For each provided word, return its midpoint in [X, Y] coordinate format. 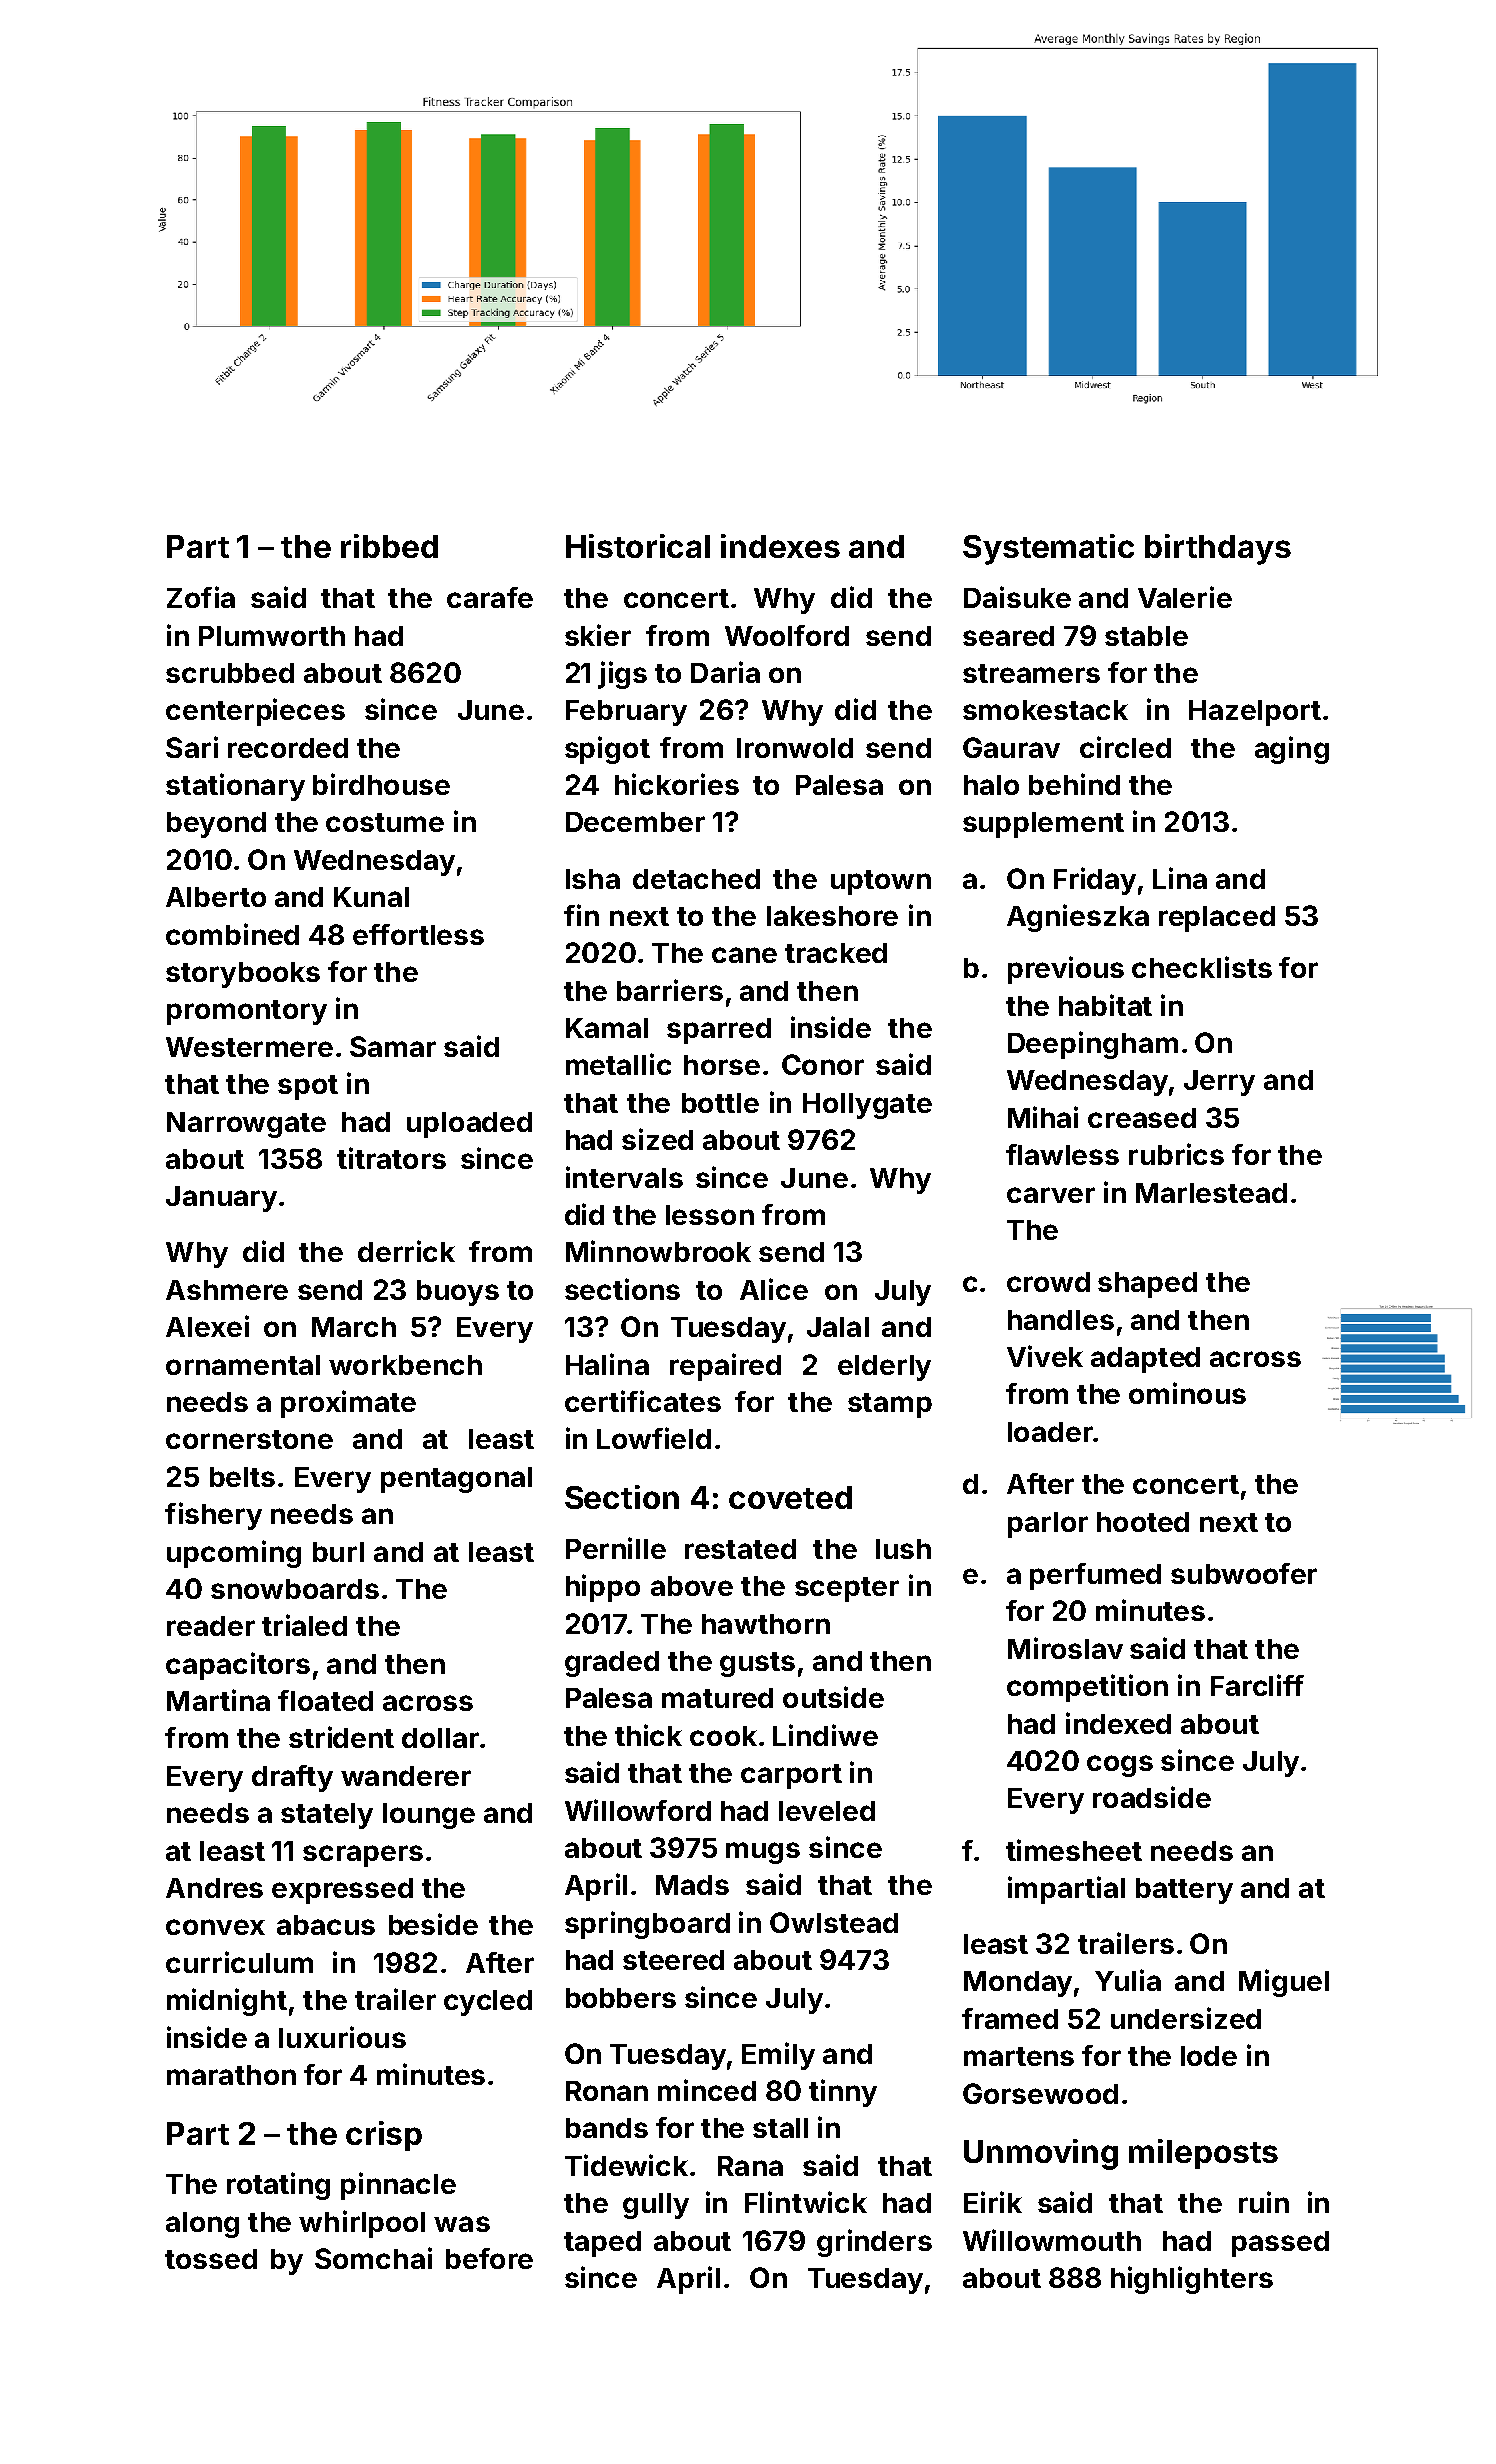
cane [744, 955]
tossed [211, 2259]
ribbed [389, 546]
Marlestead [1211, 1193]
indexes [780, 546]
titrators [391, 1158]
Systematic [1048, 549]
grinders [874, 2243]
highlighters [1192, 2280]
